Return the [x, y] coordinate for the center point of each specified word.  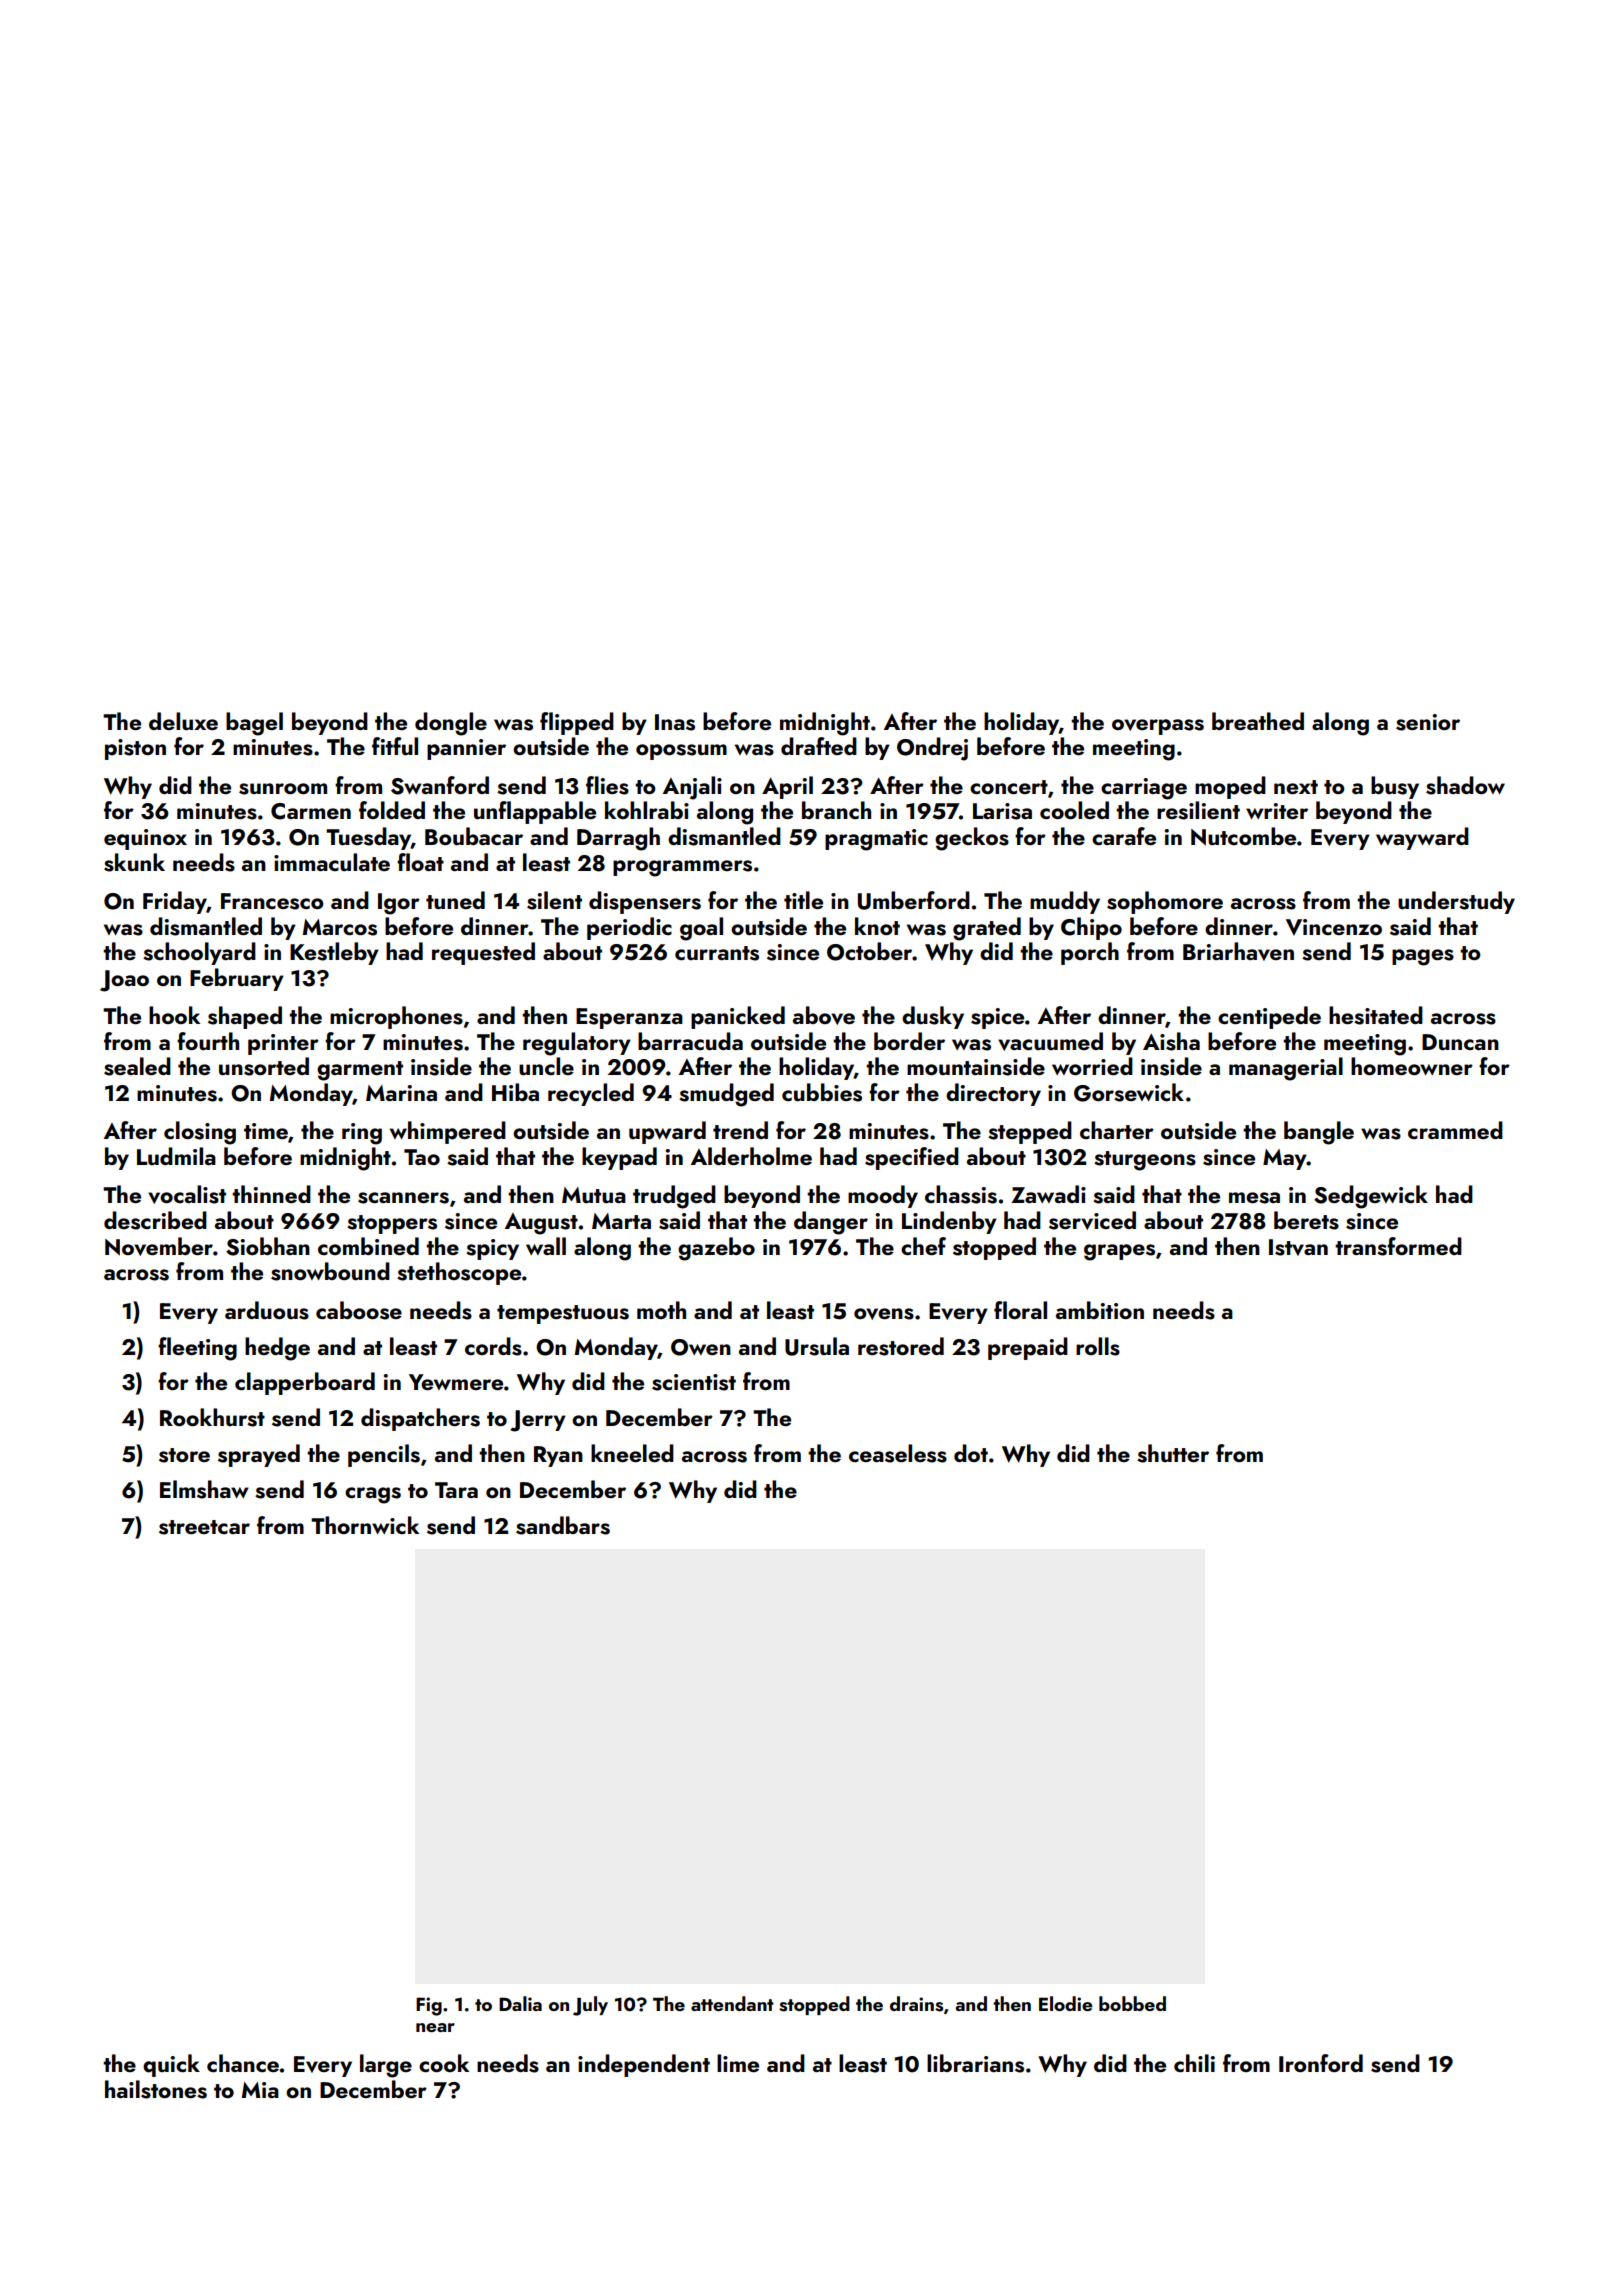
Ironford [1321, 2063]
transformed [1398, 1246]
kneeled [632, 1453]
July [590, 2006]
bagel [254, 724]
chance [243, 2063]
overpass [1158, 727]
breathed [1258, 721]
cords [493, 1346]
